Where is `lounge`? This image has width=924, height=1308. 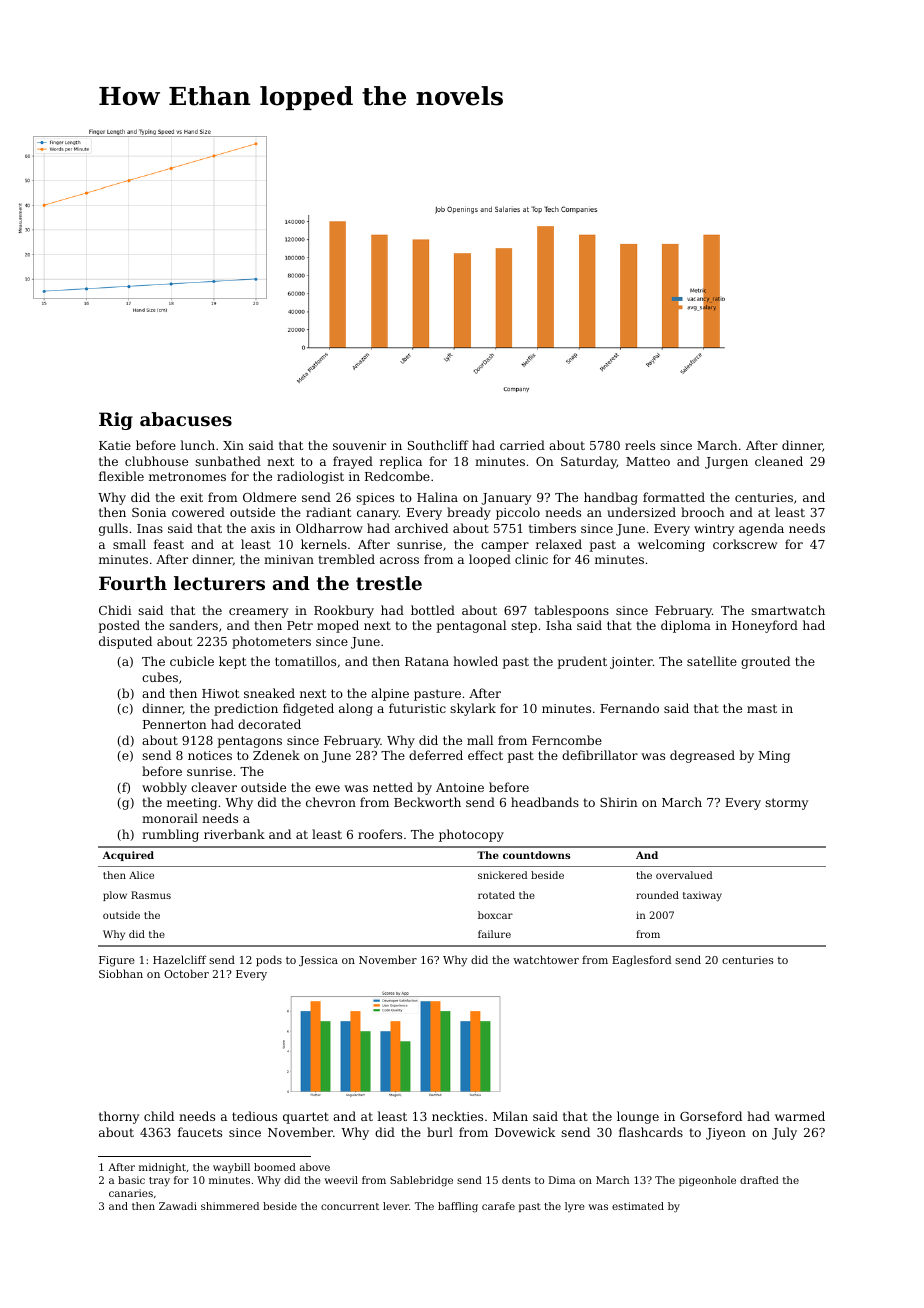 lounge is located at coordinates (638, 1117).
